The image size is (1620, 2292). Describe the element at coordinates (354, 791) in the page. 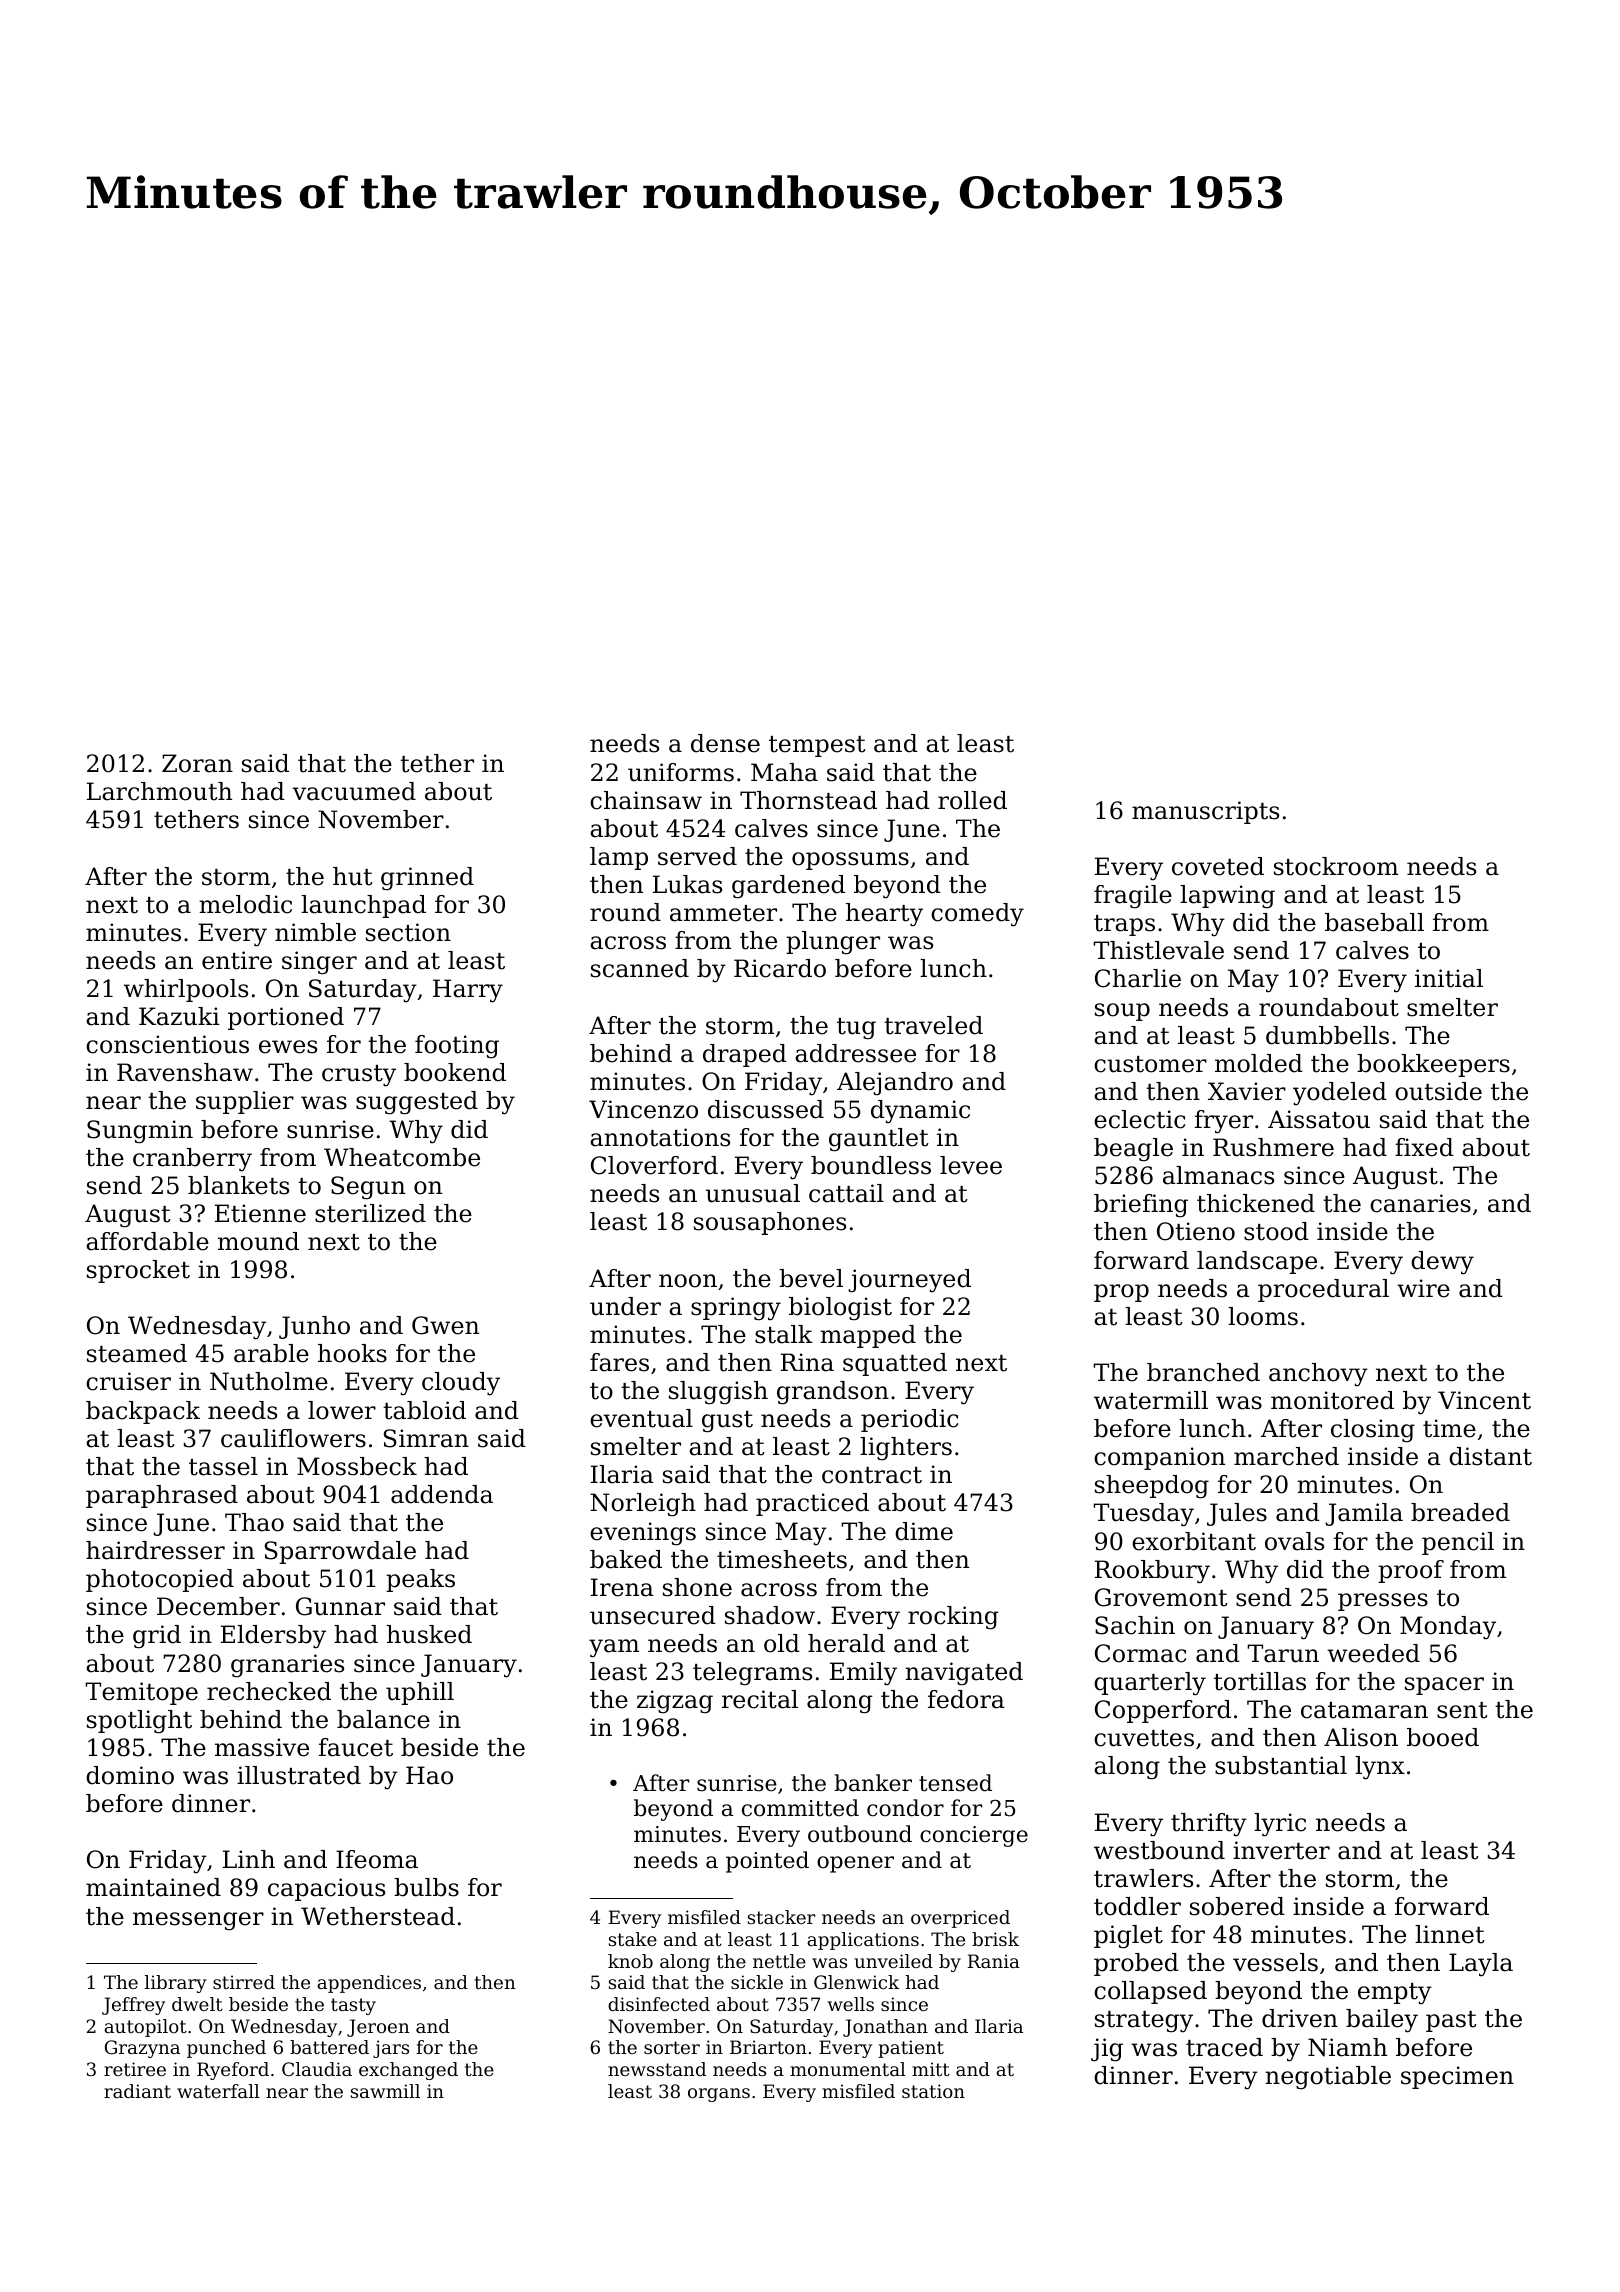

I see `vacuumed` at that location.
